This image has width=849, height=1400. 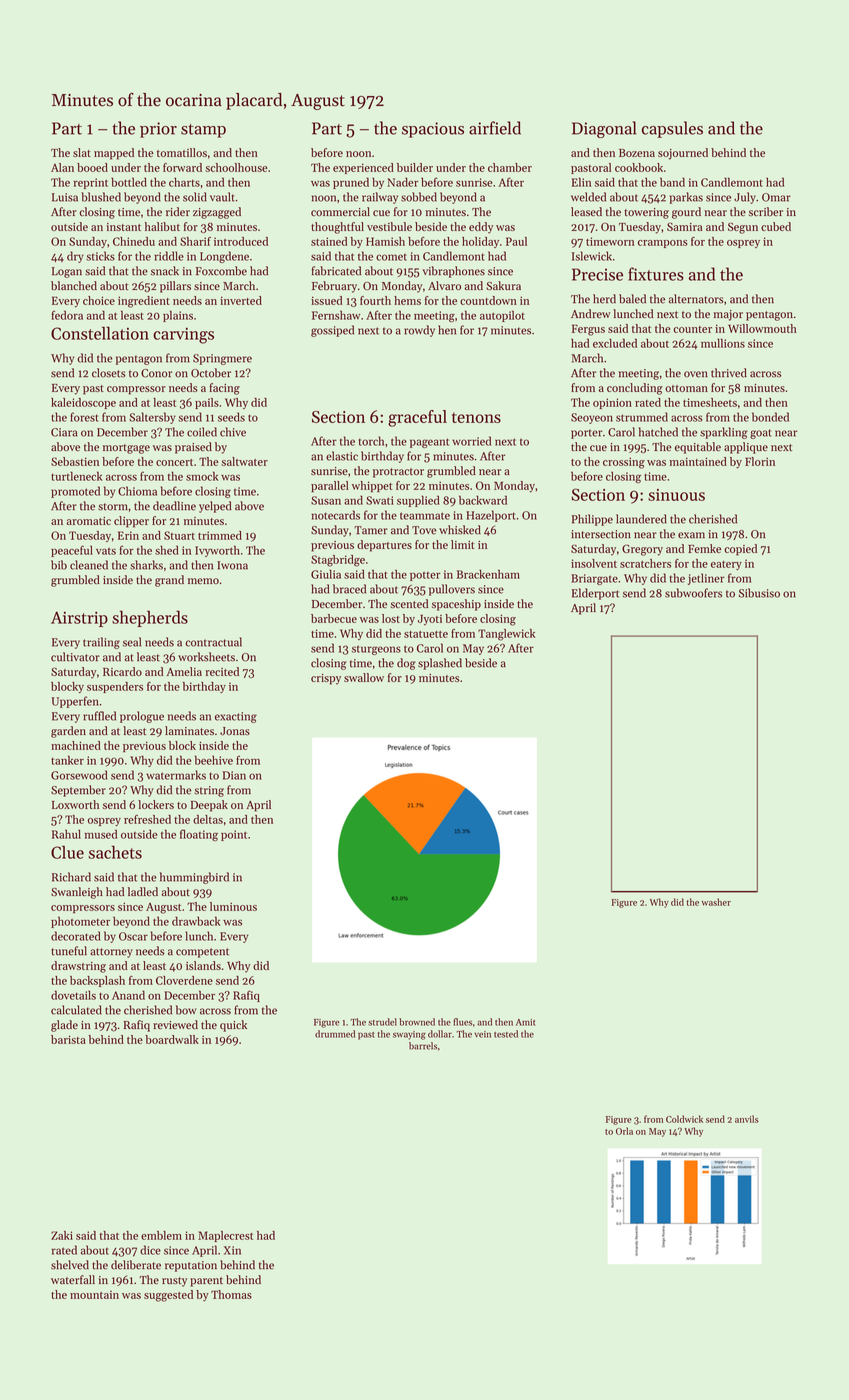 What do you see at coordinates (409, 1035) in the image?
I see `swaying` at bounding box center [409, 1035].
